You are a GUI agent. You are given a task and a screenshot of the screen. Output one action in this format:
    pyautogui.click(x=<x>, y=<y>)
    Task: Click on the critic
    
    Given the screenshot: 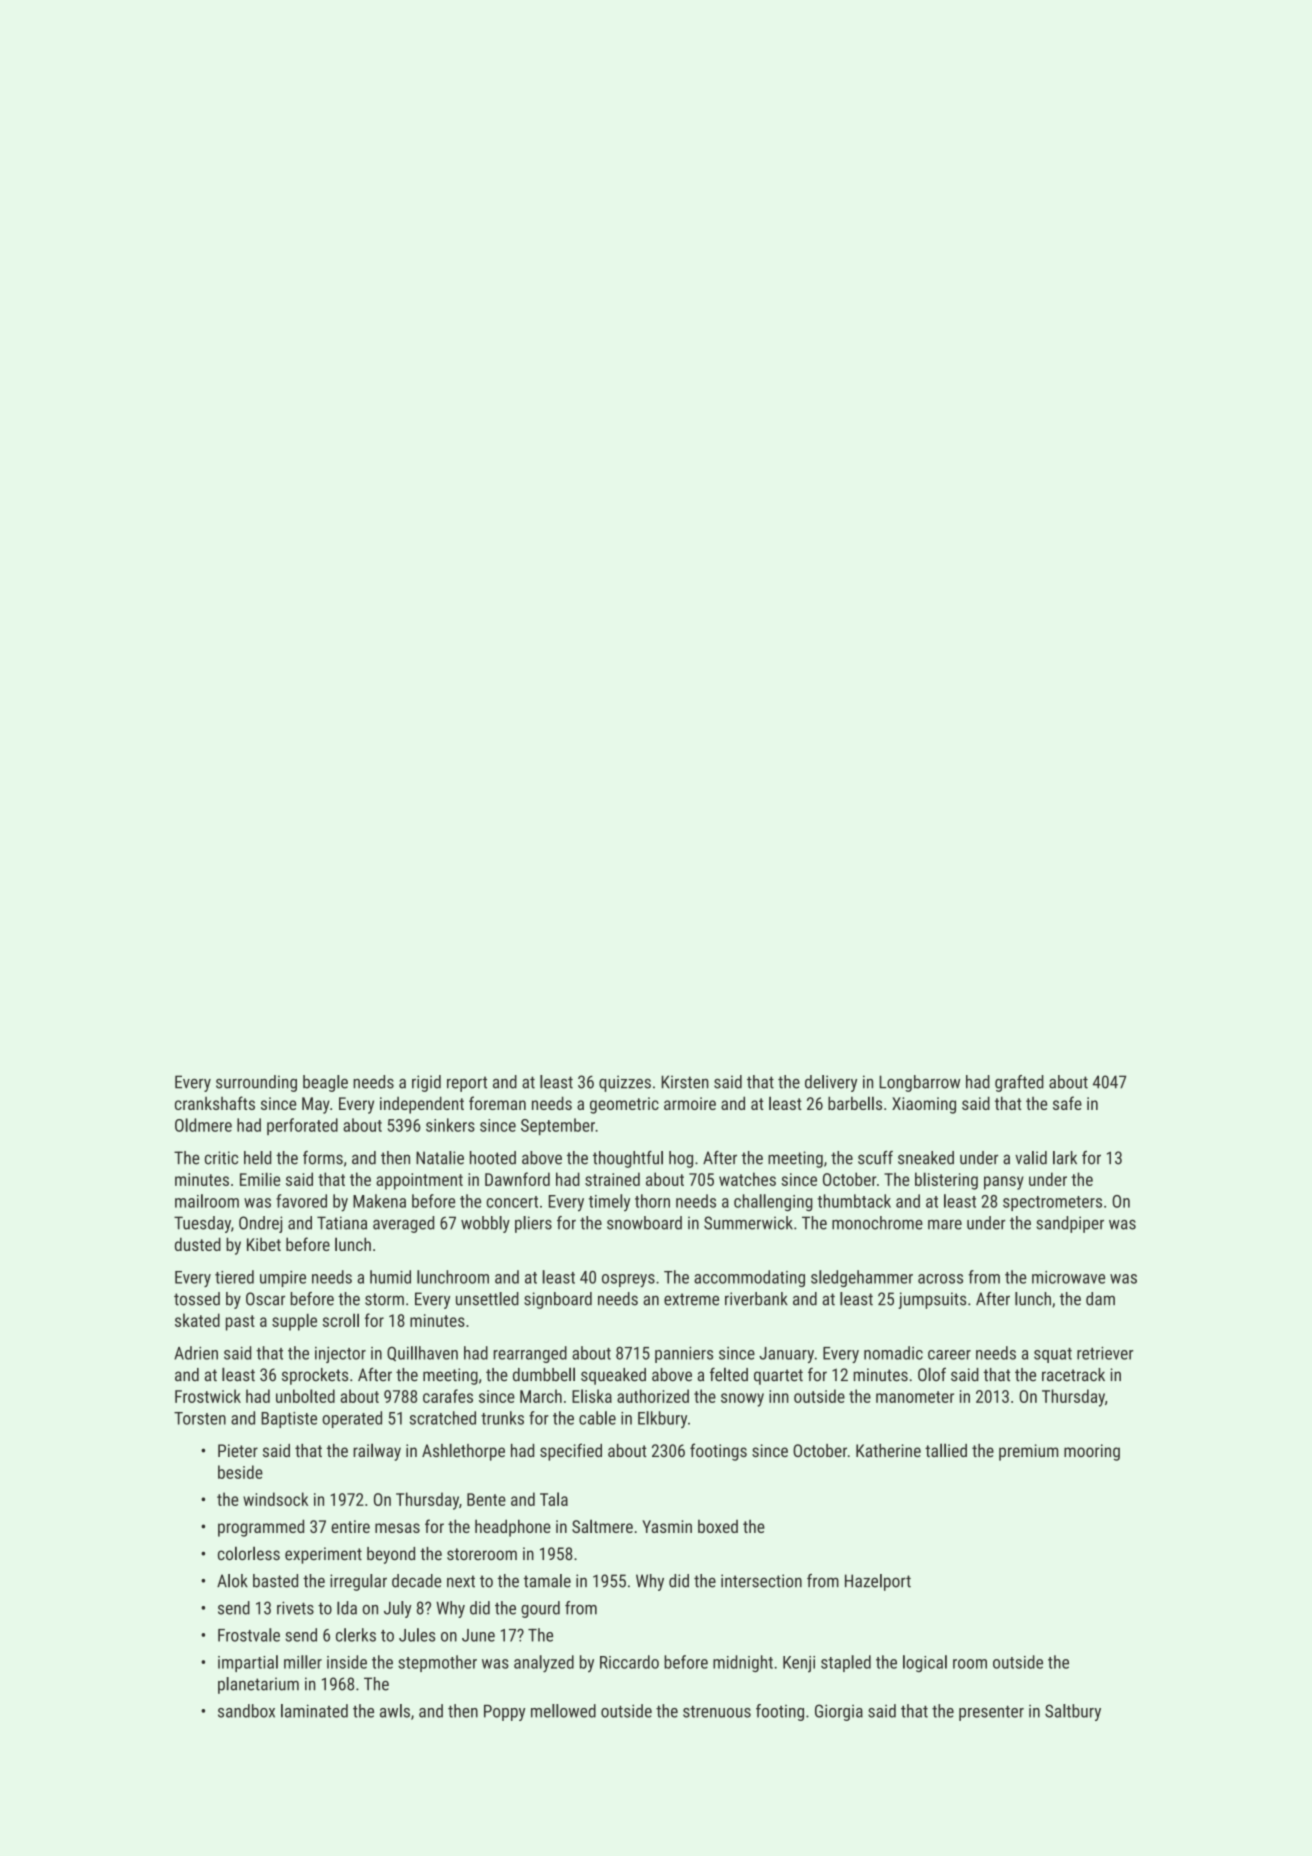 What is the action you would take?
    pyautogui.click(x=221, y=1158)
